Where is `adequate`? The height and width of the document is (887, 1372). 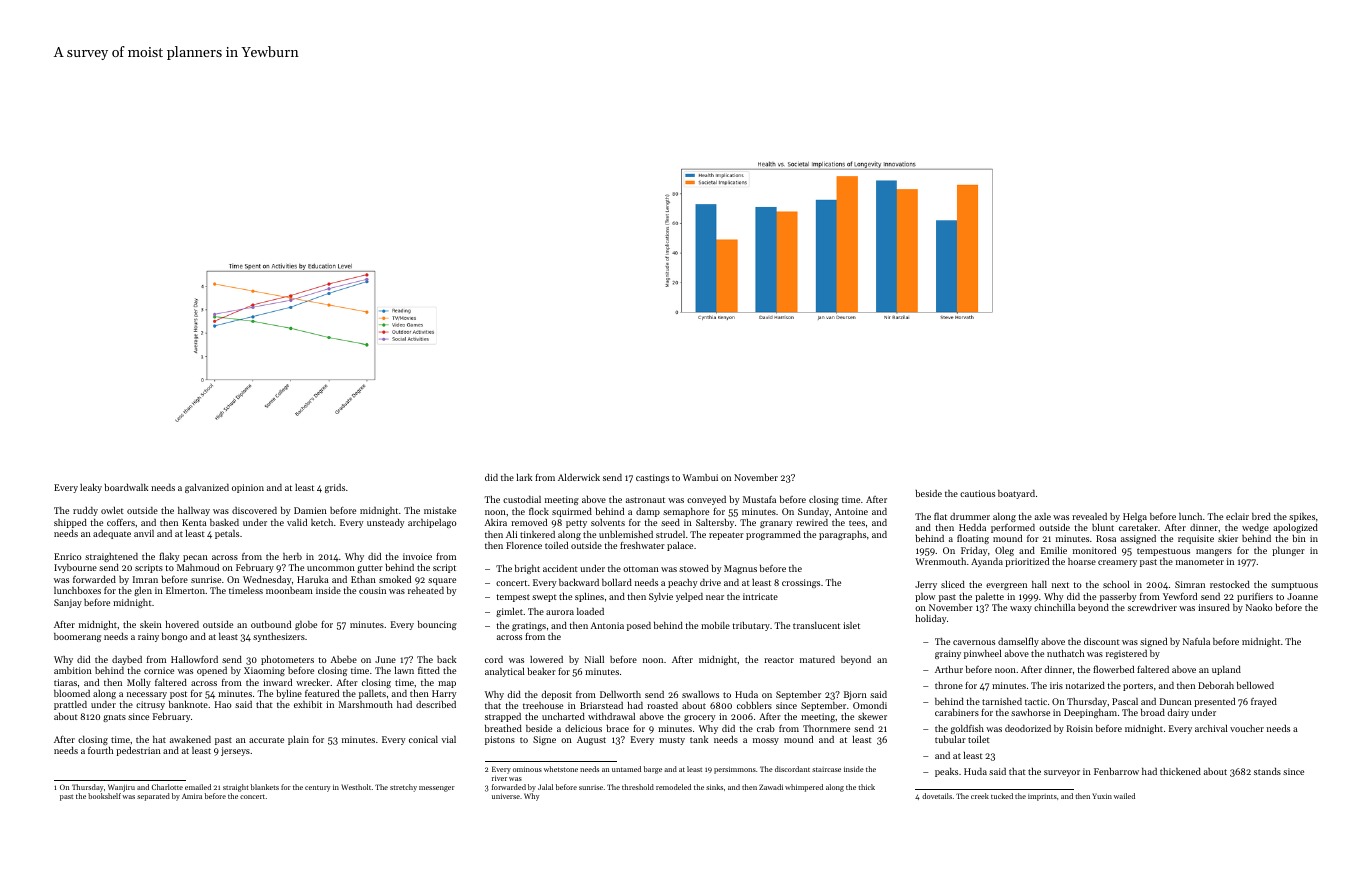
adequate is located at coordinates (112, 534).
